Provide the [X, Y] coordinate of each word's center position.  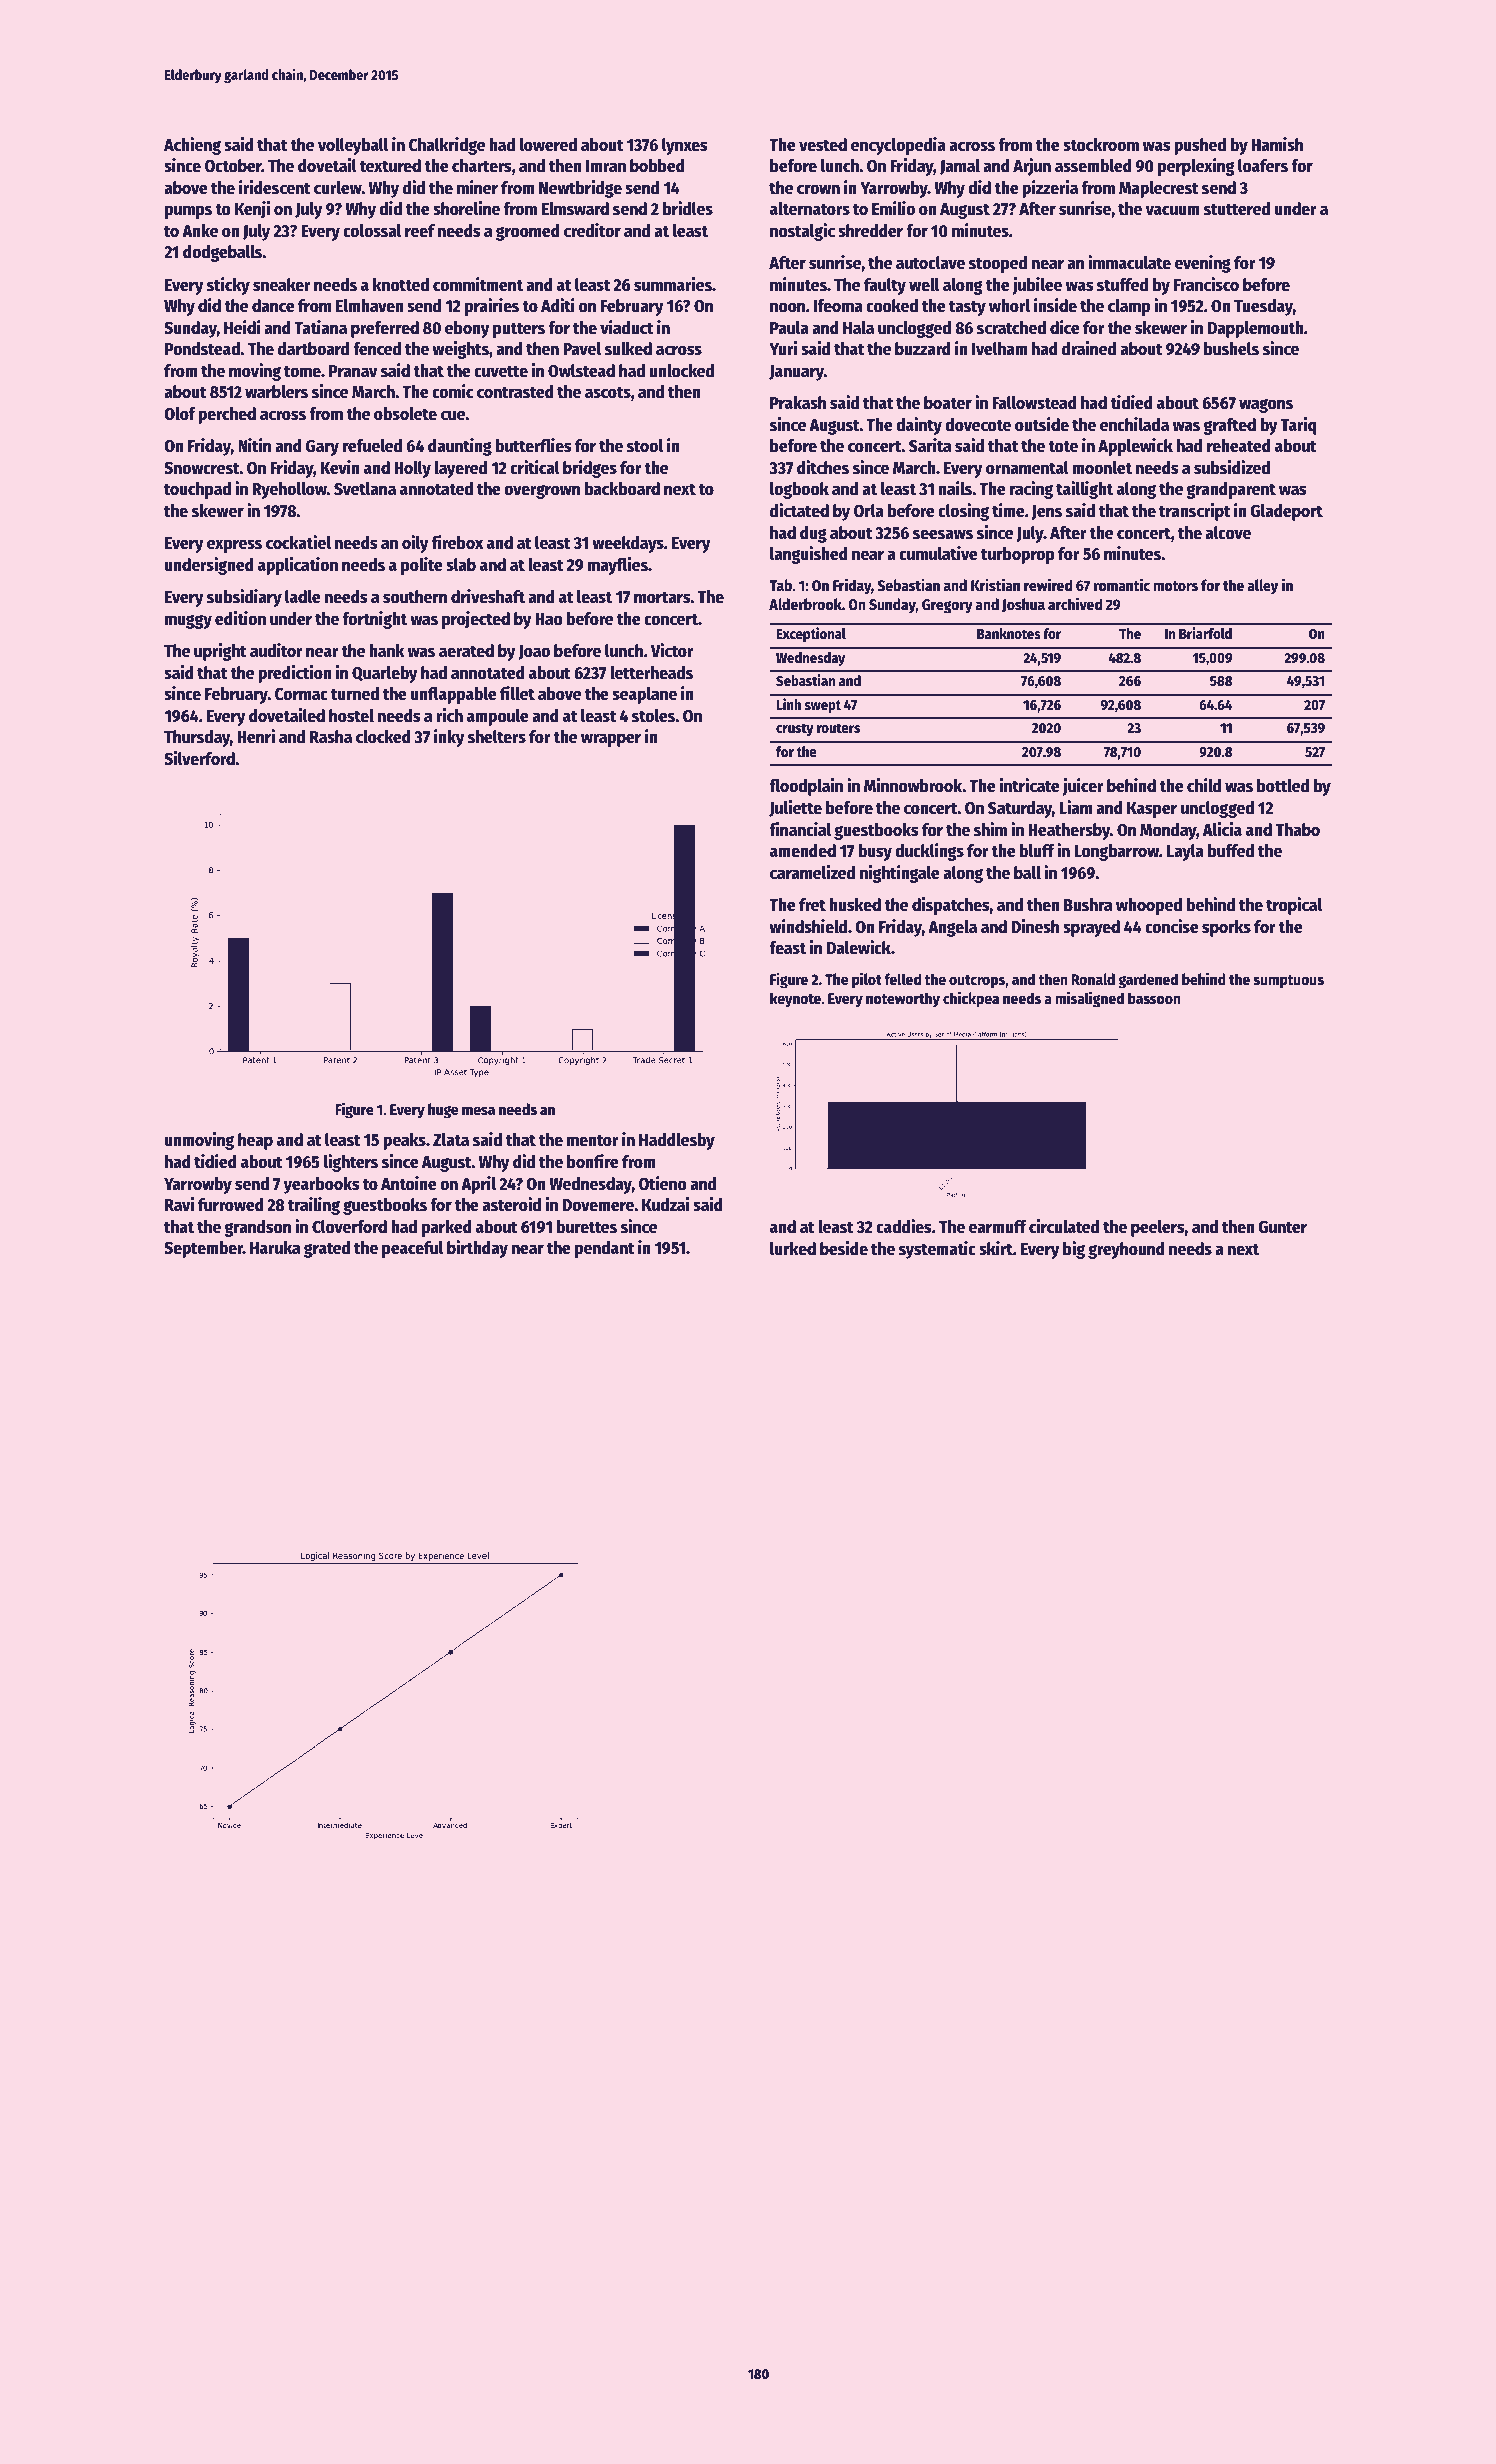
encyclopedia [898, 146]
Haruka [275, 1248]
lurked [793, 1249]
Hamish [1277, 144]
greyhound [1126, 1250]
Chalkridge [447, 146]
